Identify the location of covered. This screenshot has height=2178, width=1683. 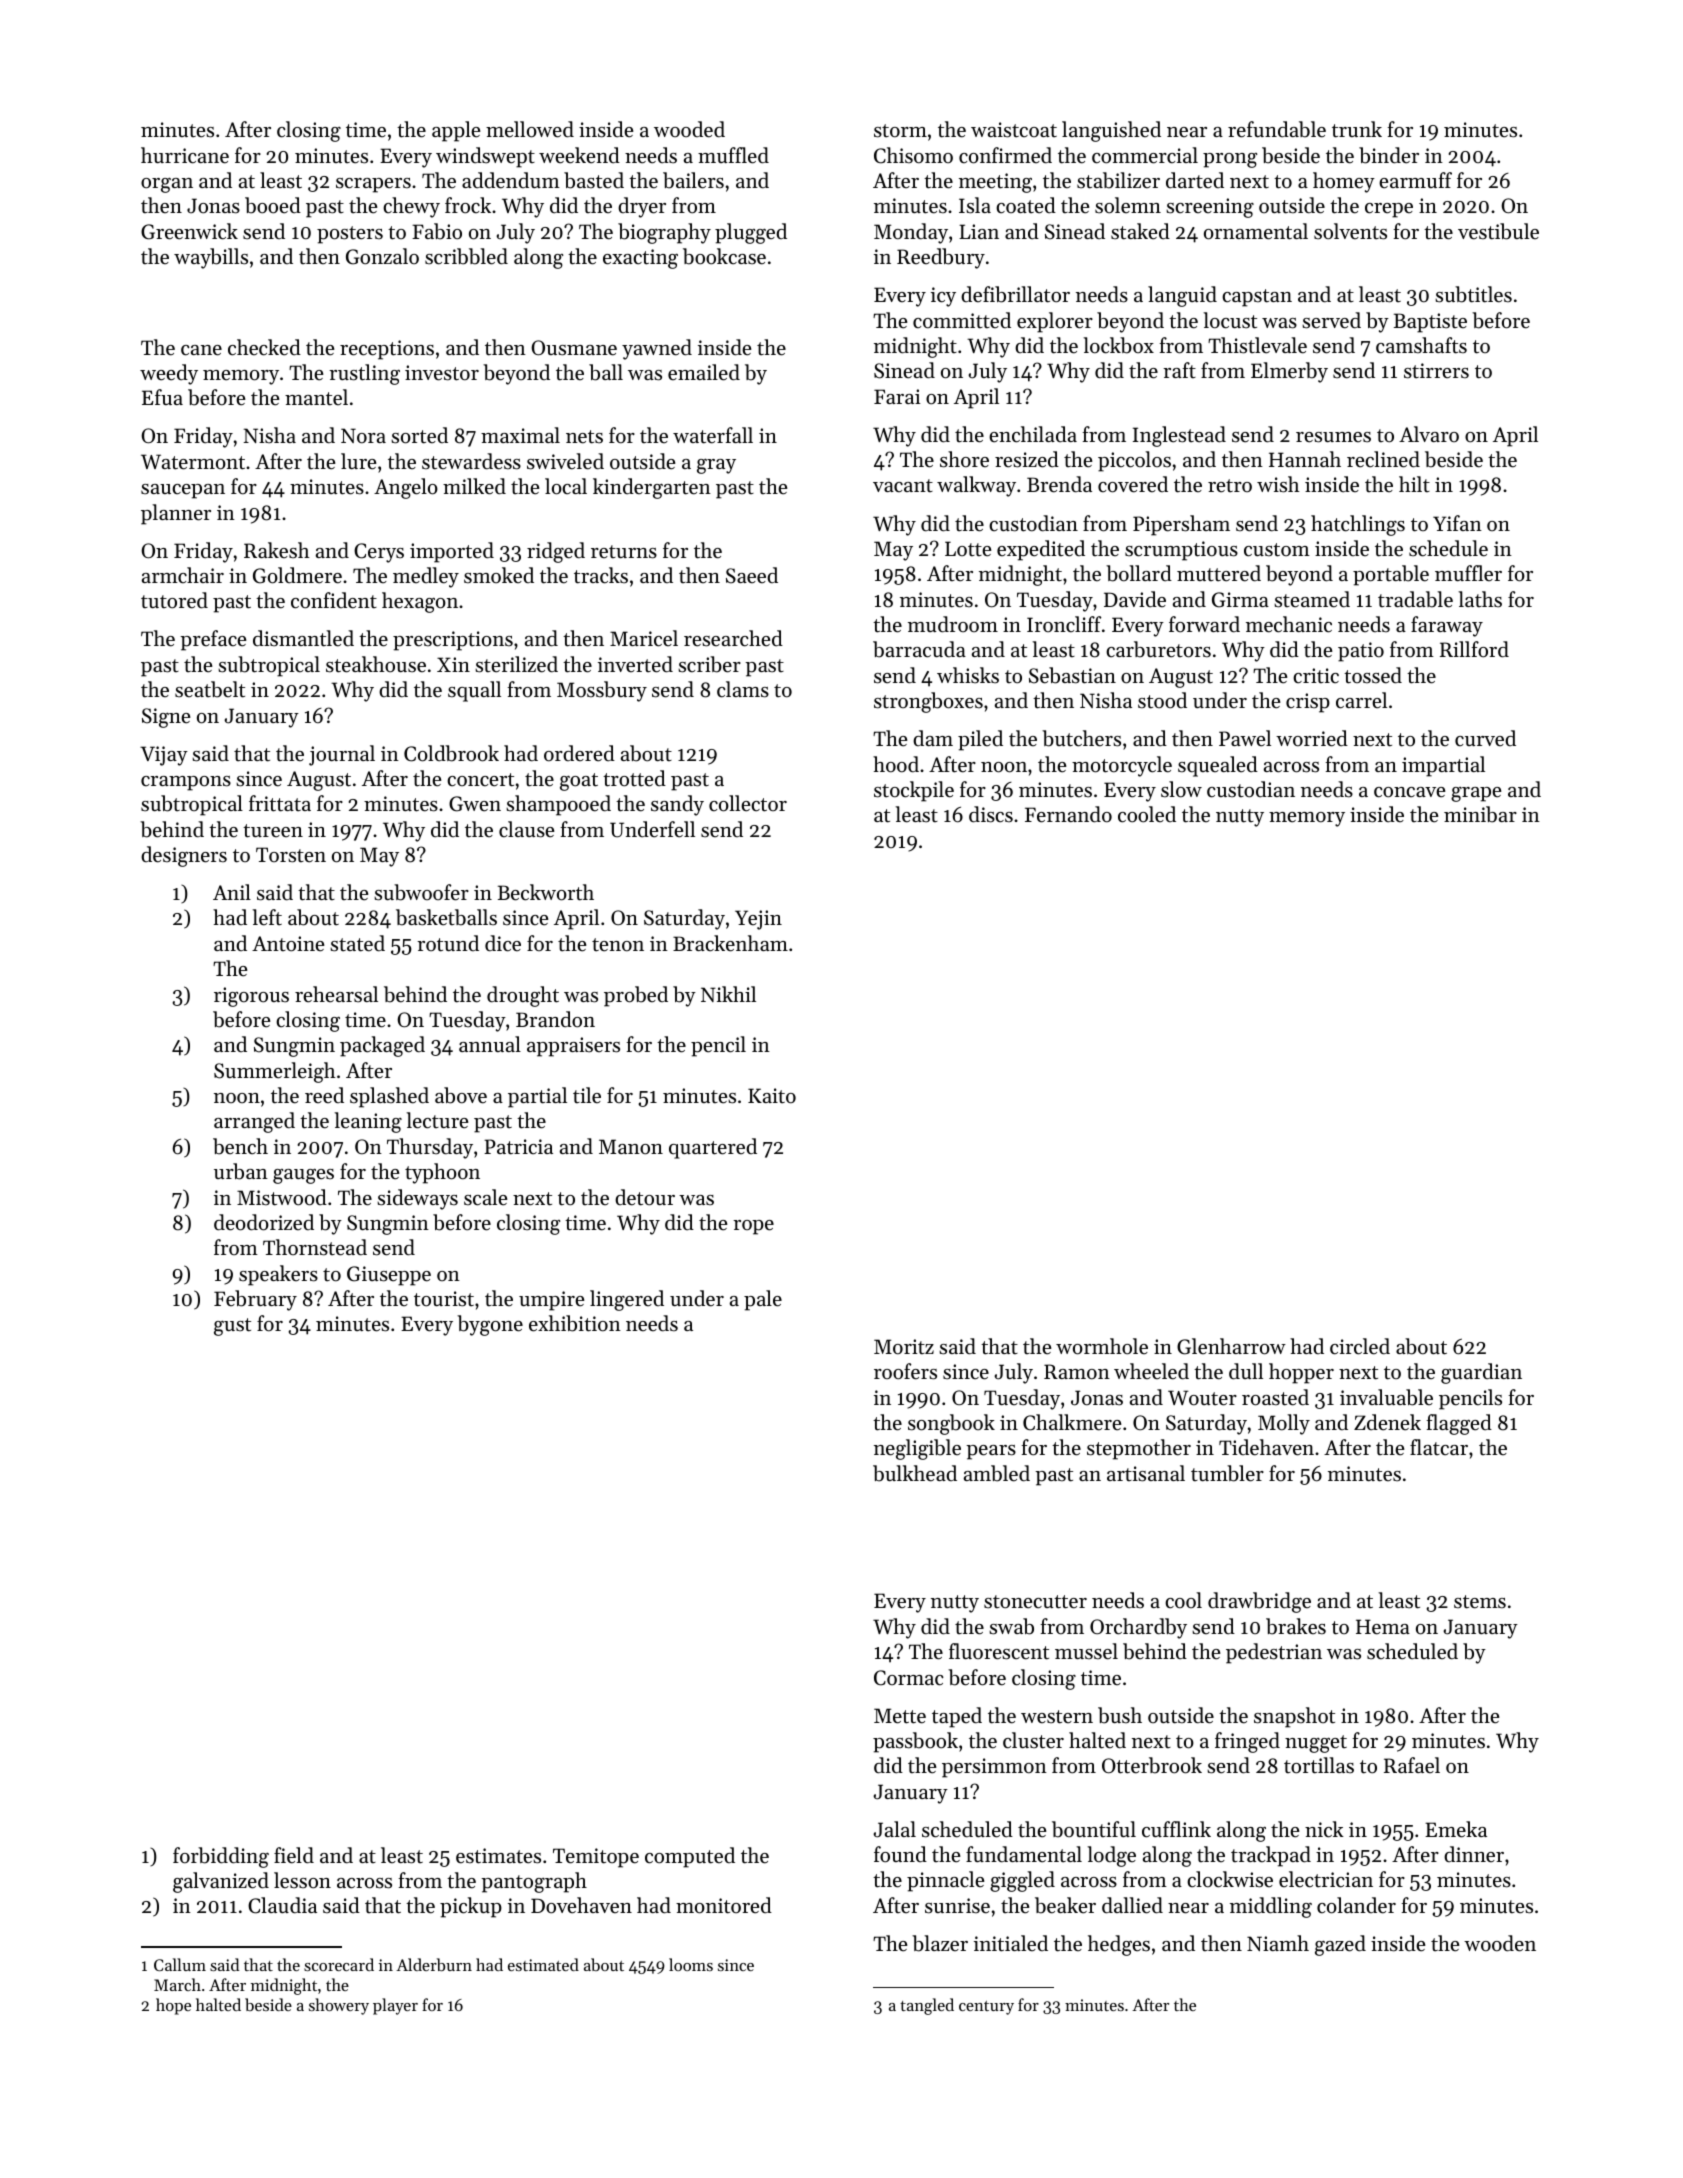
(1133, 484).
